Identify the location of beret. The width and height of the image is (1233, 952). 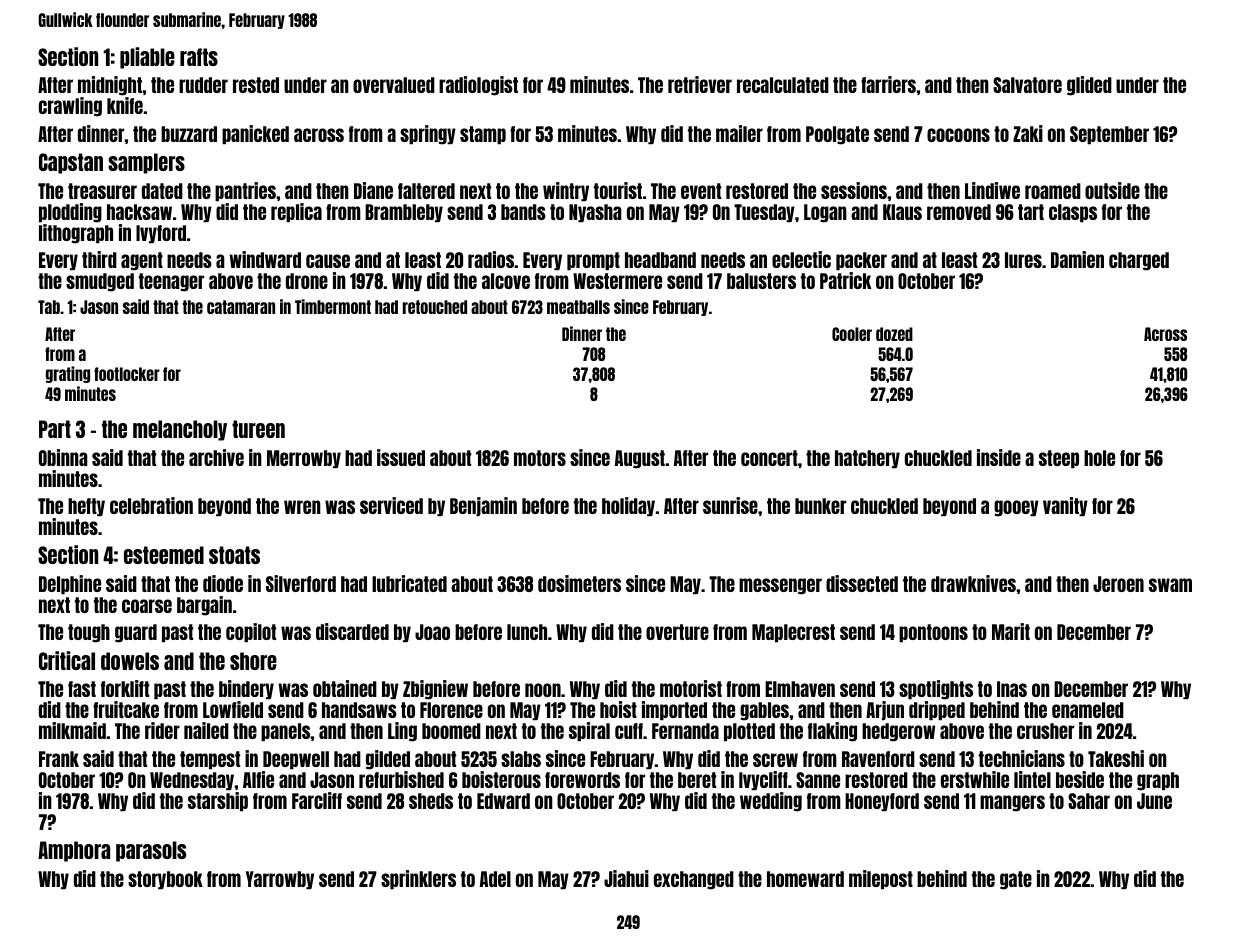
(697, 780).
